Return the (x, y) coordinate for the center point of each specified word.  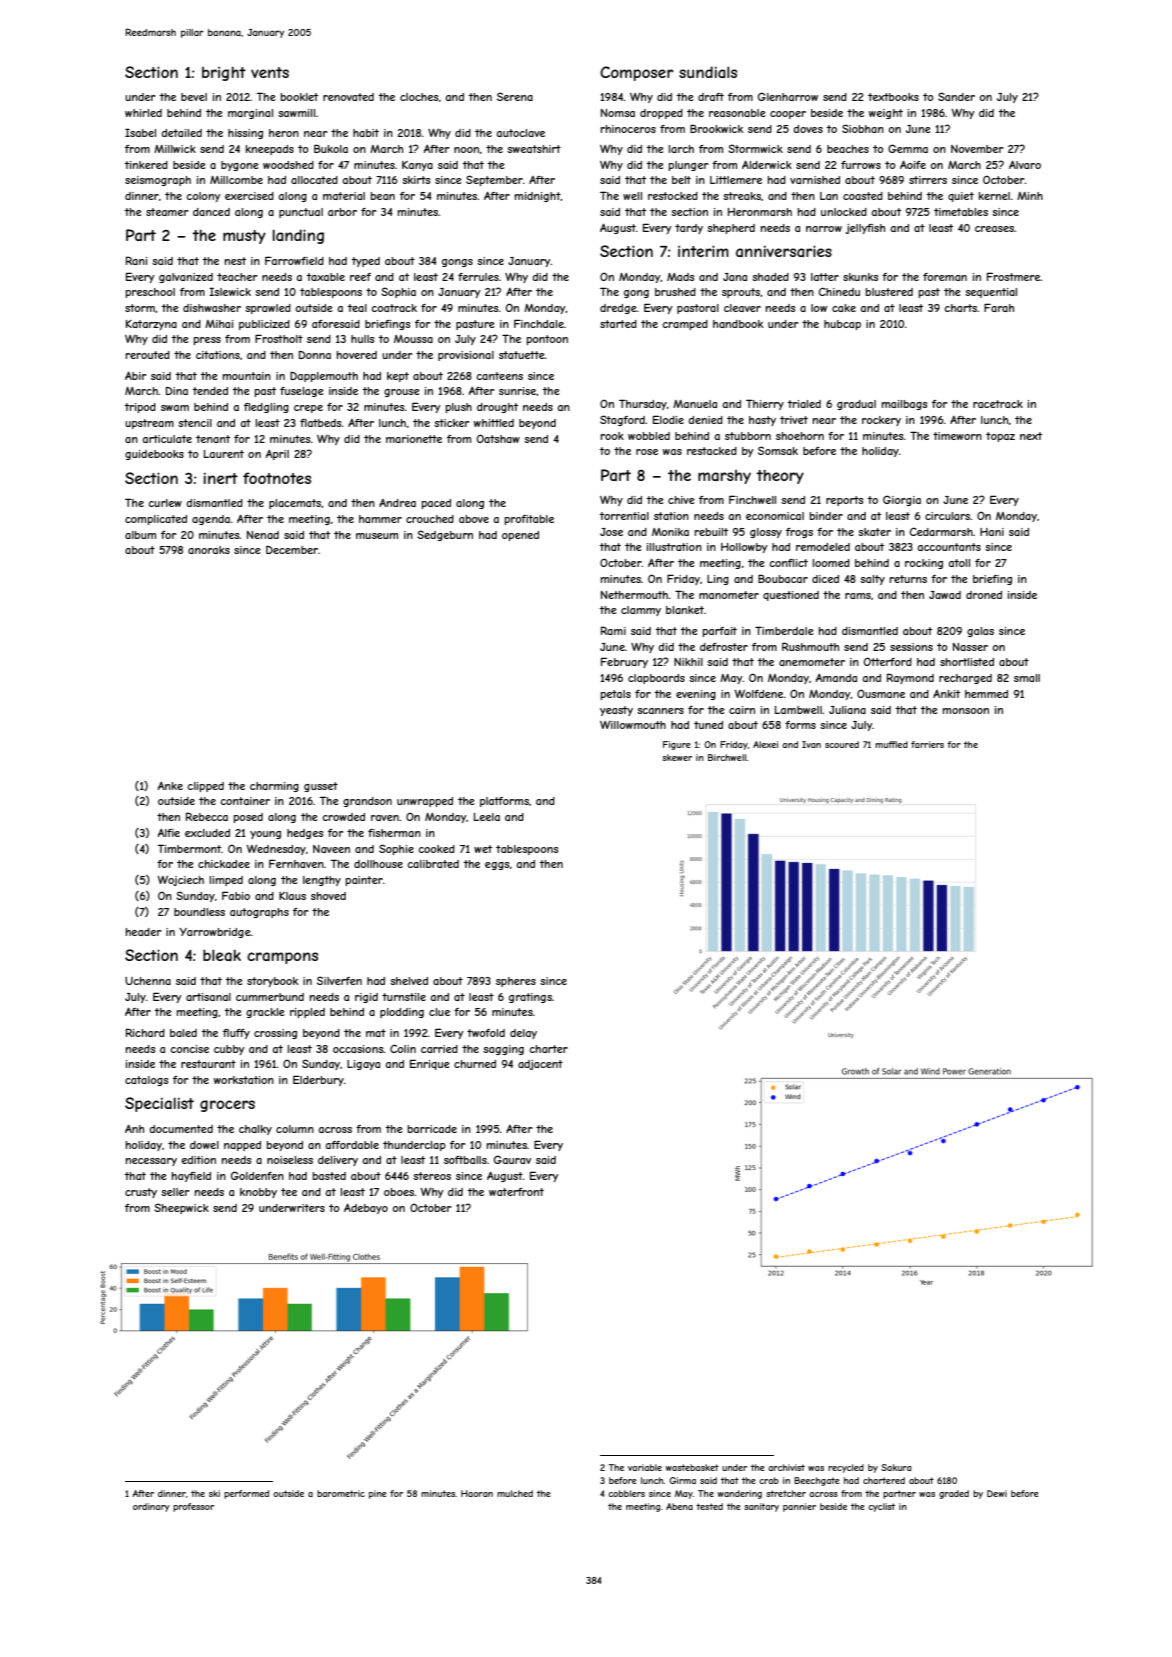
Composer (636, 73)
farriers (927, 744)
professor (193, 1507)
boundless (199, 912)
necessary (151, 1162)
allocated (314, 180)
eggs (497, 866)
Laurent (224, 454)
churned (475, 1064)
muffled (891, 744)
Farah (999, 307)
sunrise (517, 391)
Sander (956, 96)
